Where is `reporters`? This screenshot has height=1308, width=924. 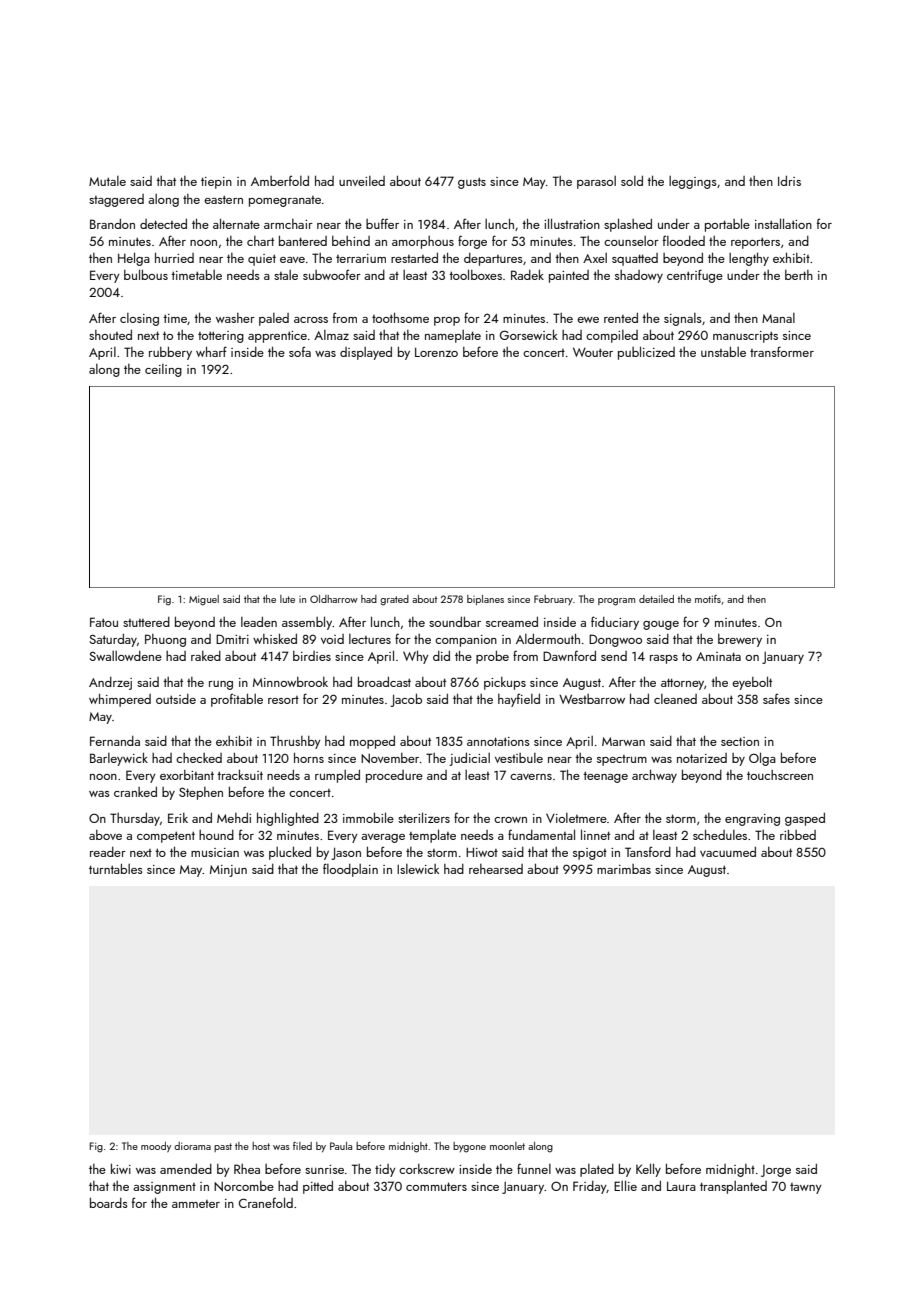 reporters is located at coordinates (755, 243).
